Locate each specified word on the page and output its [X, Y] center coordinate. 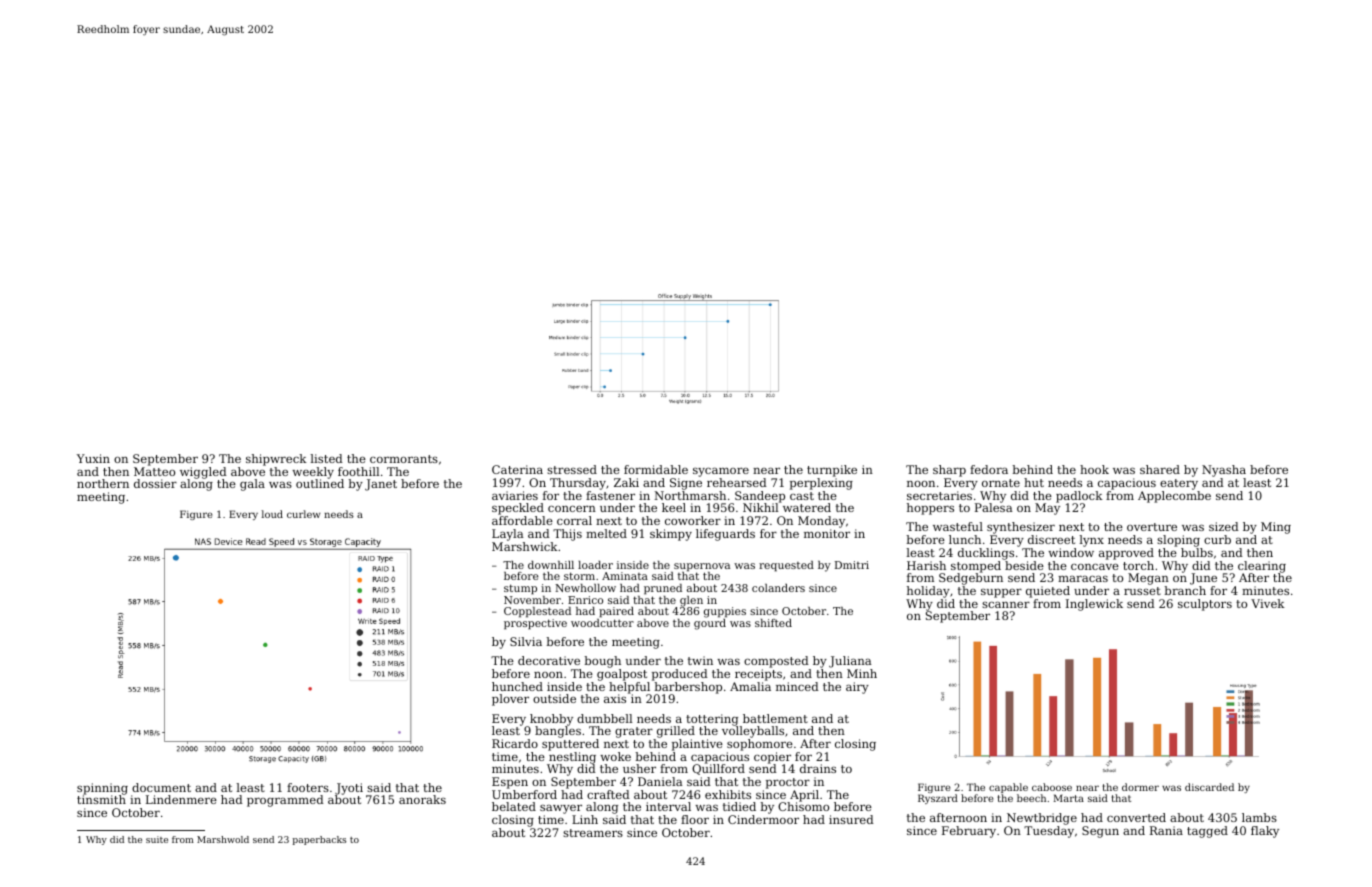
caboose [1052, 787]
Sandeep [760, 497]
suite [157, 839]
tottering [712, 720]
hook [1094, 469]
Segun [1100, 832]
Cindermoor [763, 819]
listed [327, 458]
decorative [549, 660]
